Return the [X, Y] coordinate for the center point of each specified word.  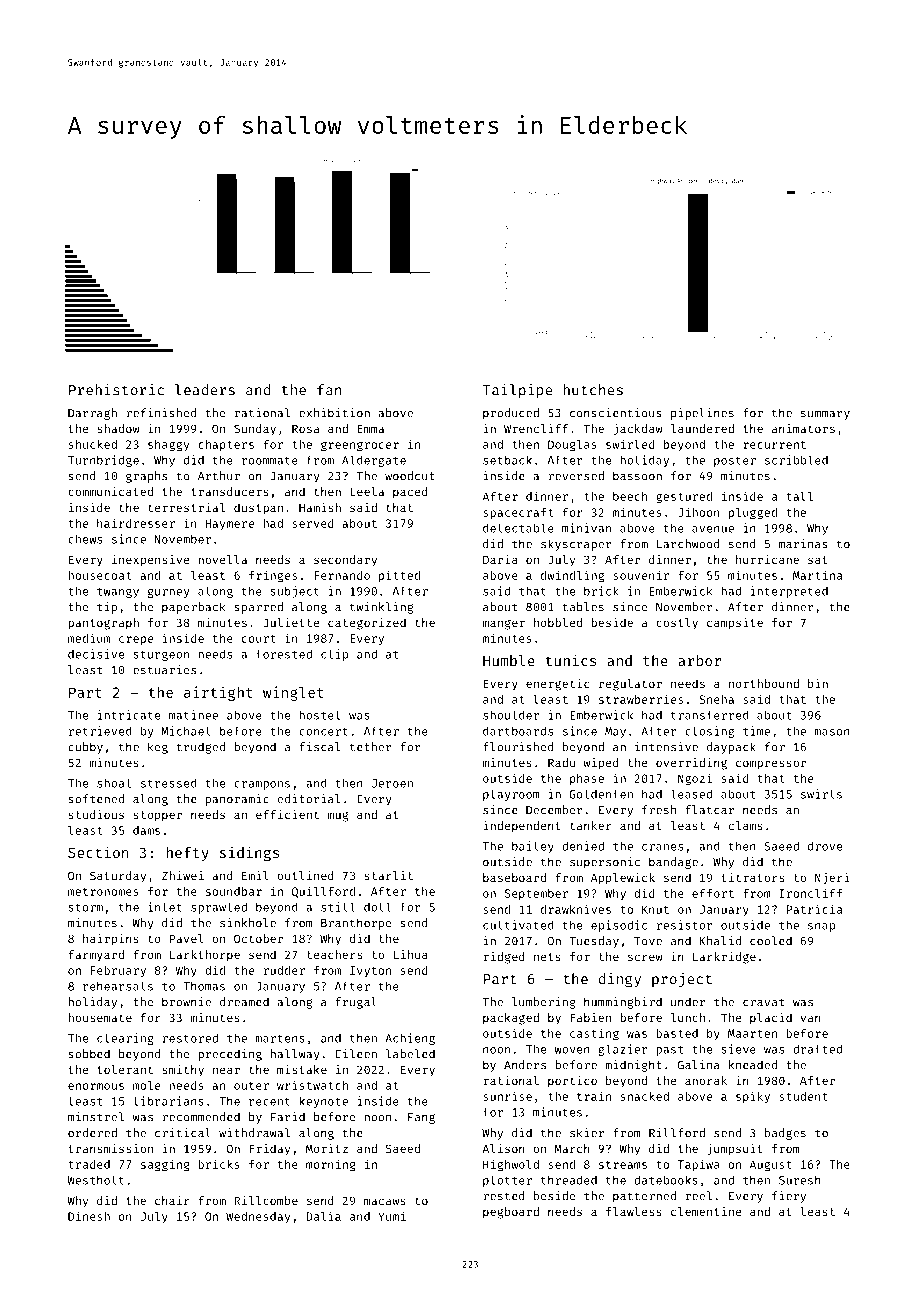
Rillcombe [266, 1200]
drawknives [576, 909]
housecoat [99, 575]
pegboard [511, 1213]
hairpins [111, 940]
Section [98, 852]
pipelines [702, 414]
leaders [205, 390]
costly [677, 624]
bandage [673, 863]
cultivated [518, 925]
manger [504, 625]
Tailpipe [517, 391]
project [682, 980]
